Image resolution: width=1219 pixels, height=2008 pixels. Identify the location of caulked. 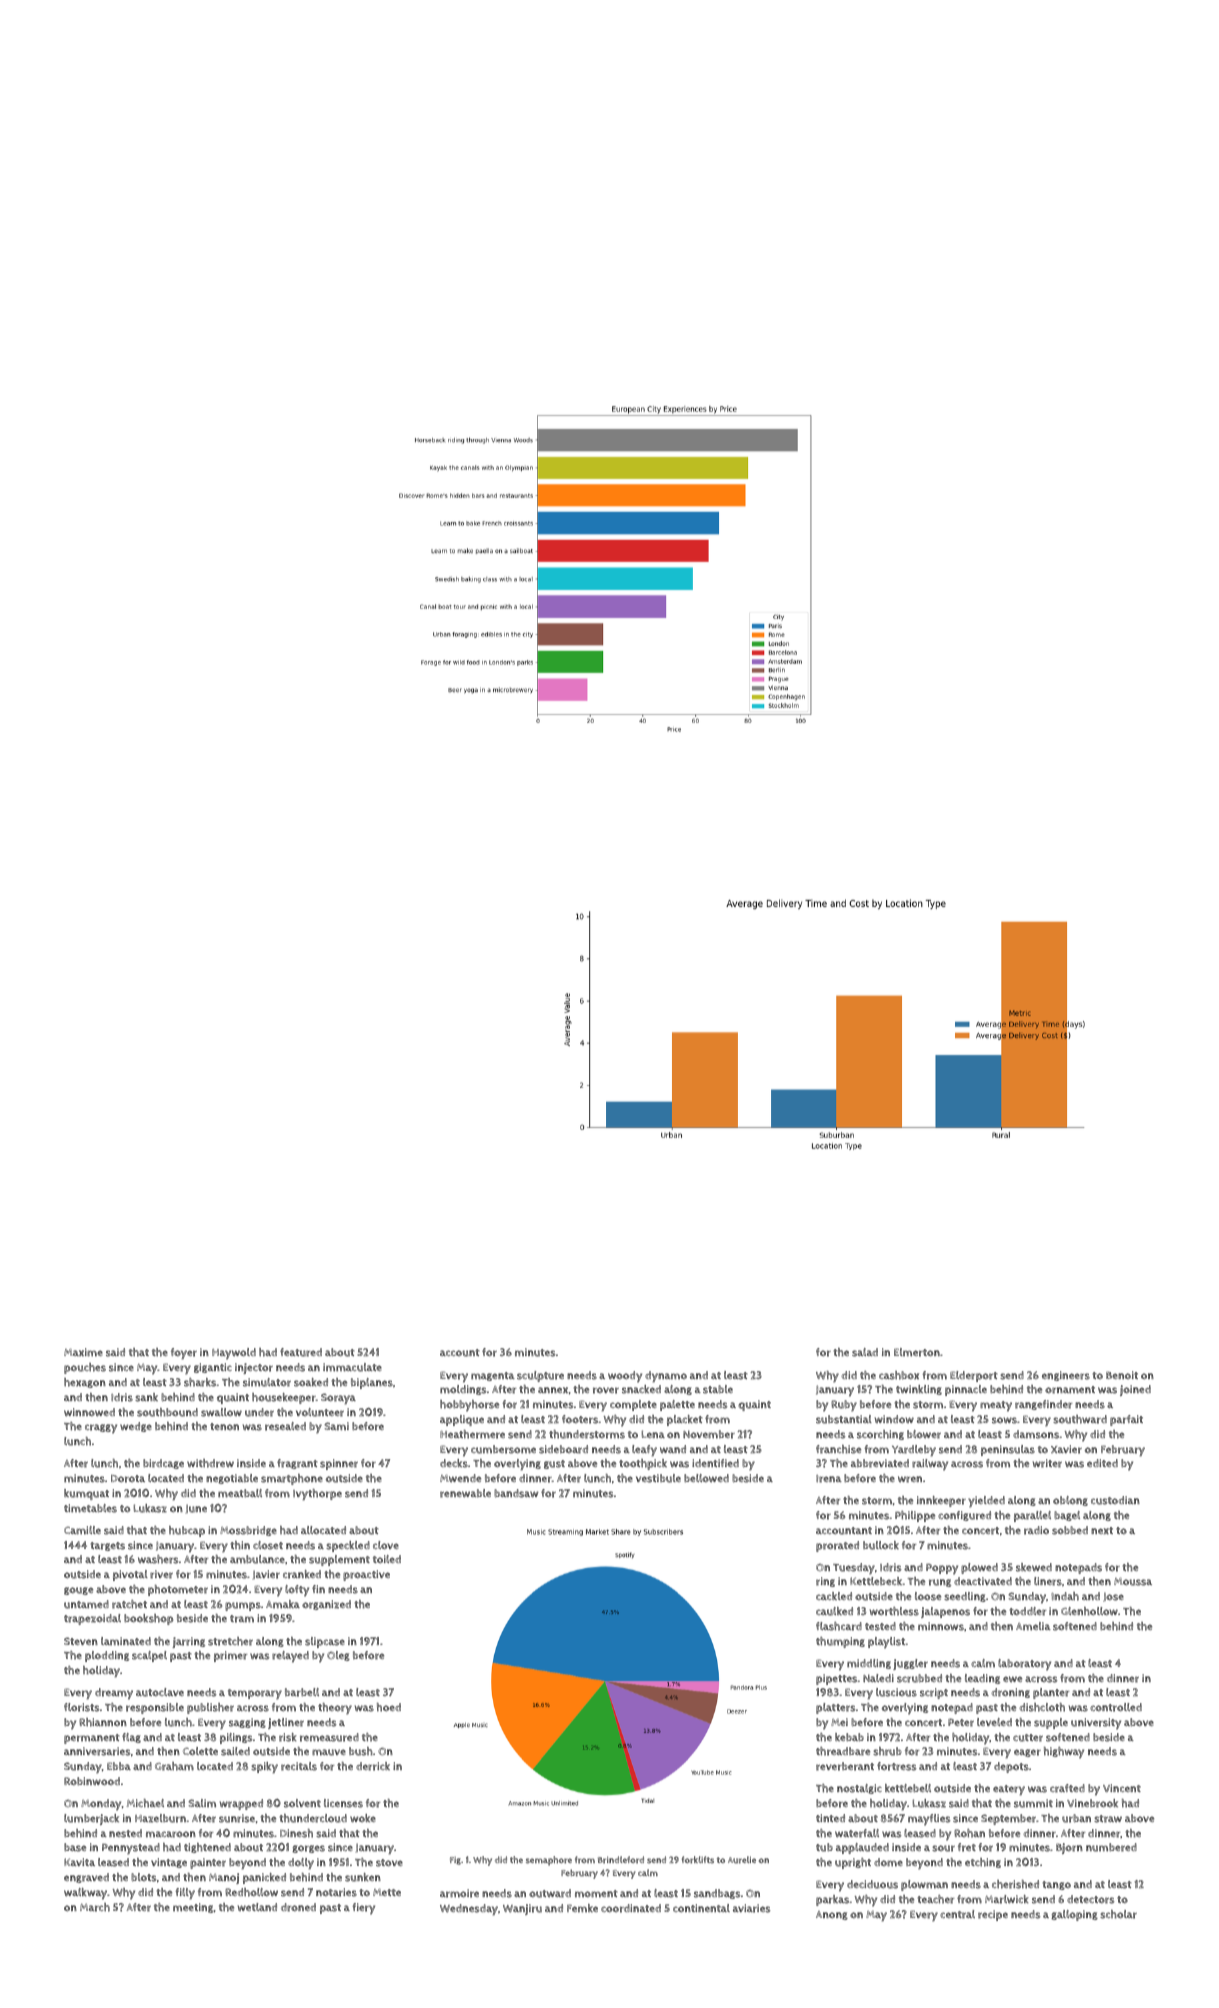
(834, 1611).
